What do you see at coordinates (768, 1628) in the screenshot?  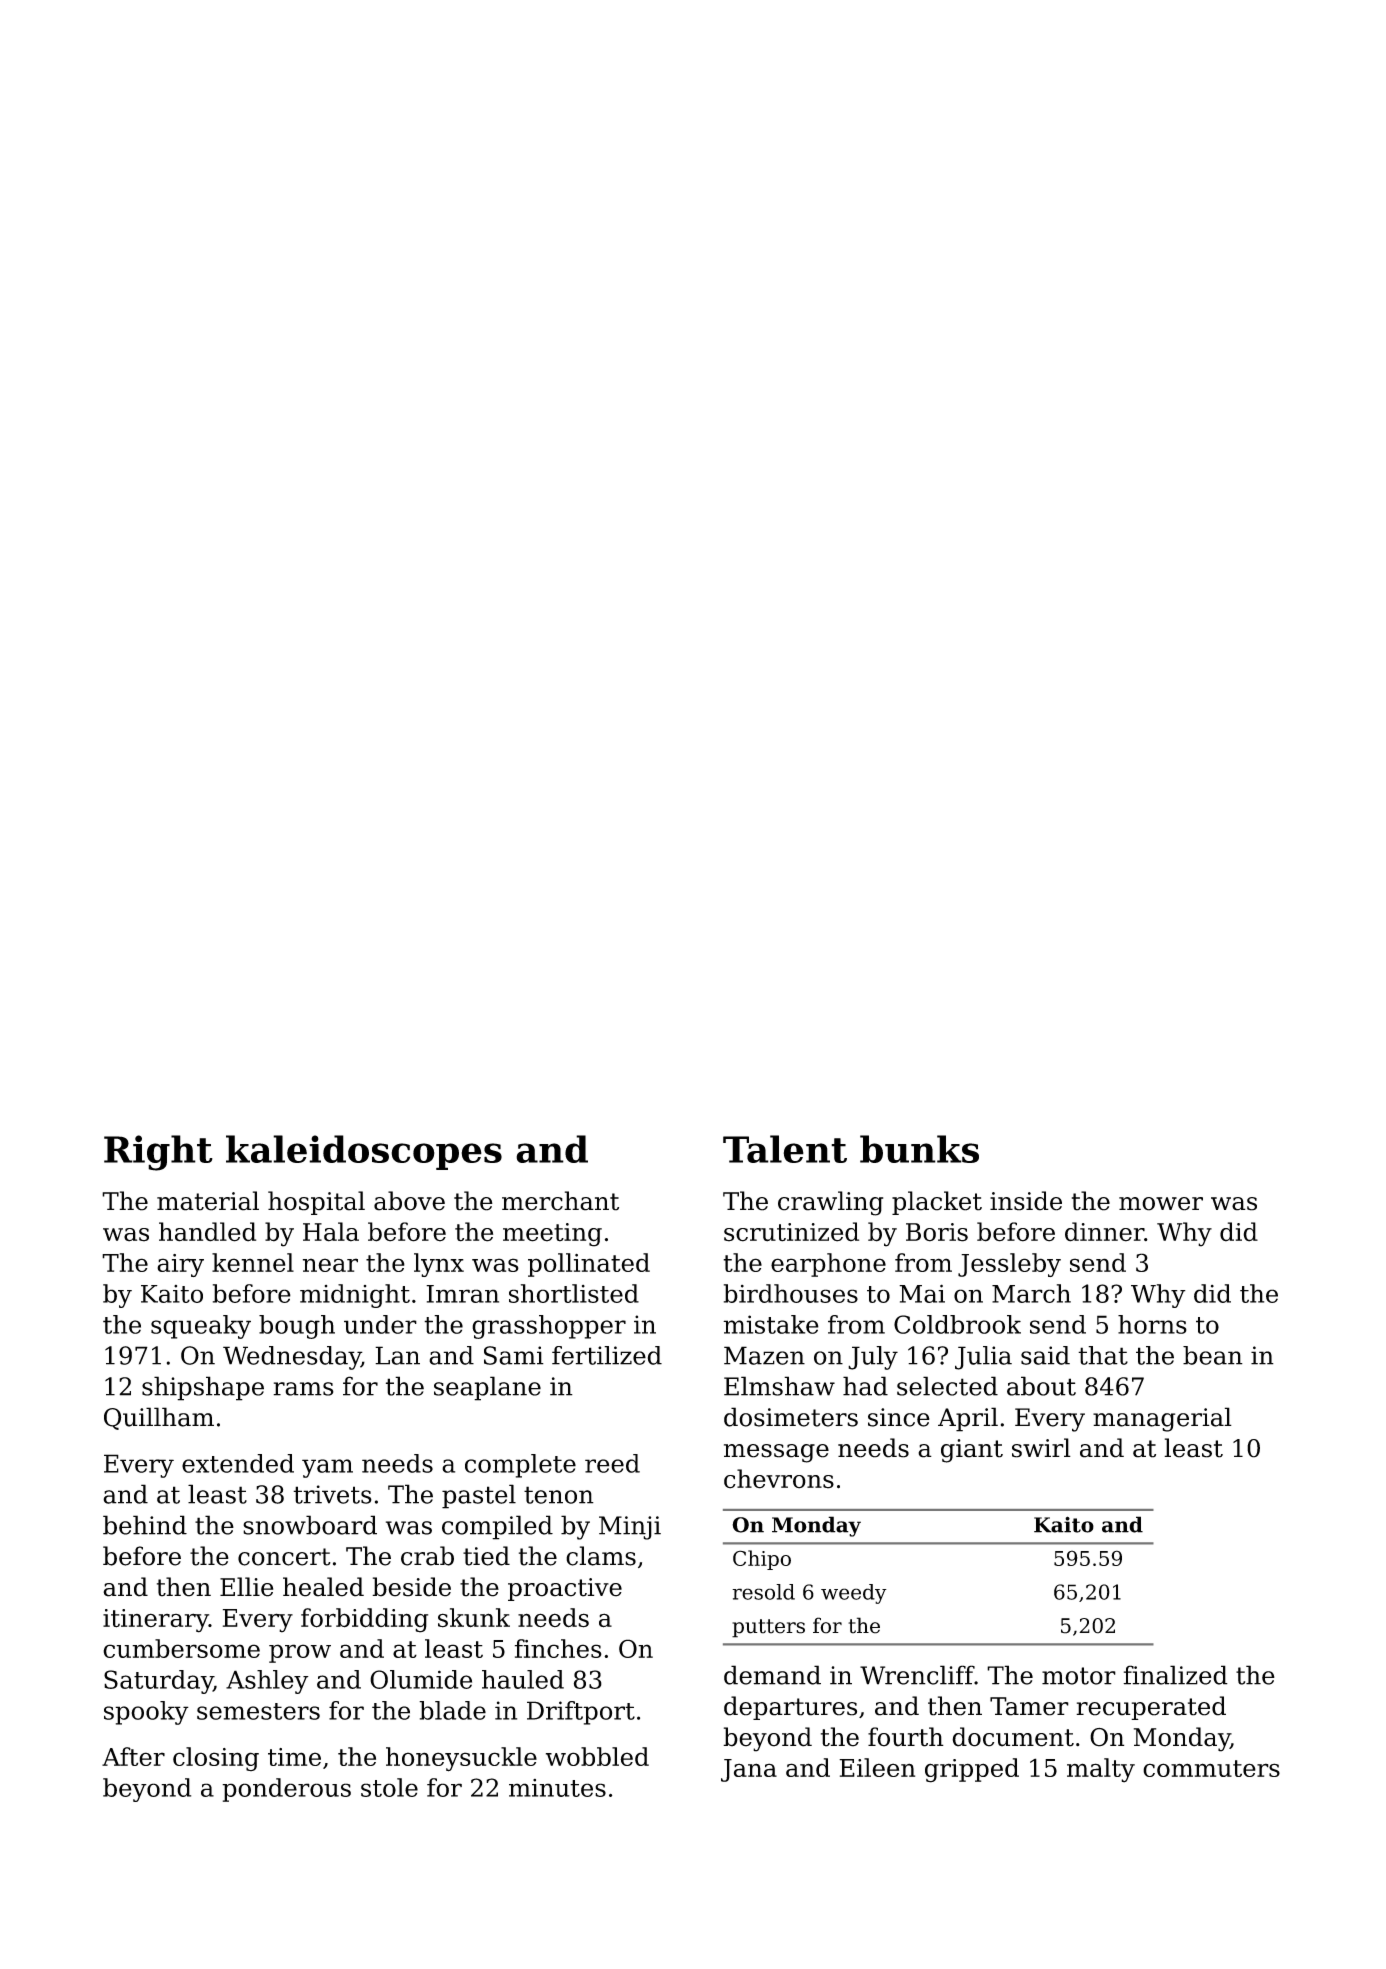 I see `putters` at bounding box center [768, 1628].
